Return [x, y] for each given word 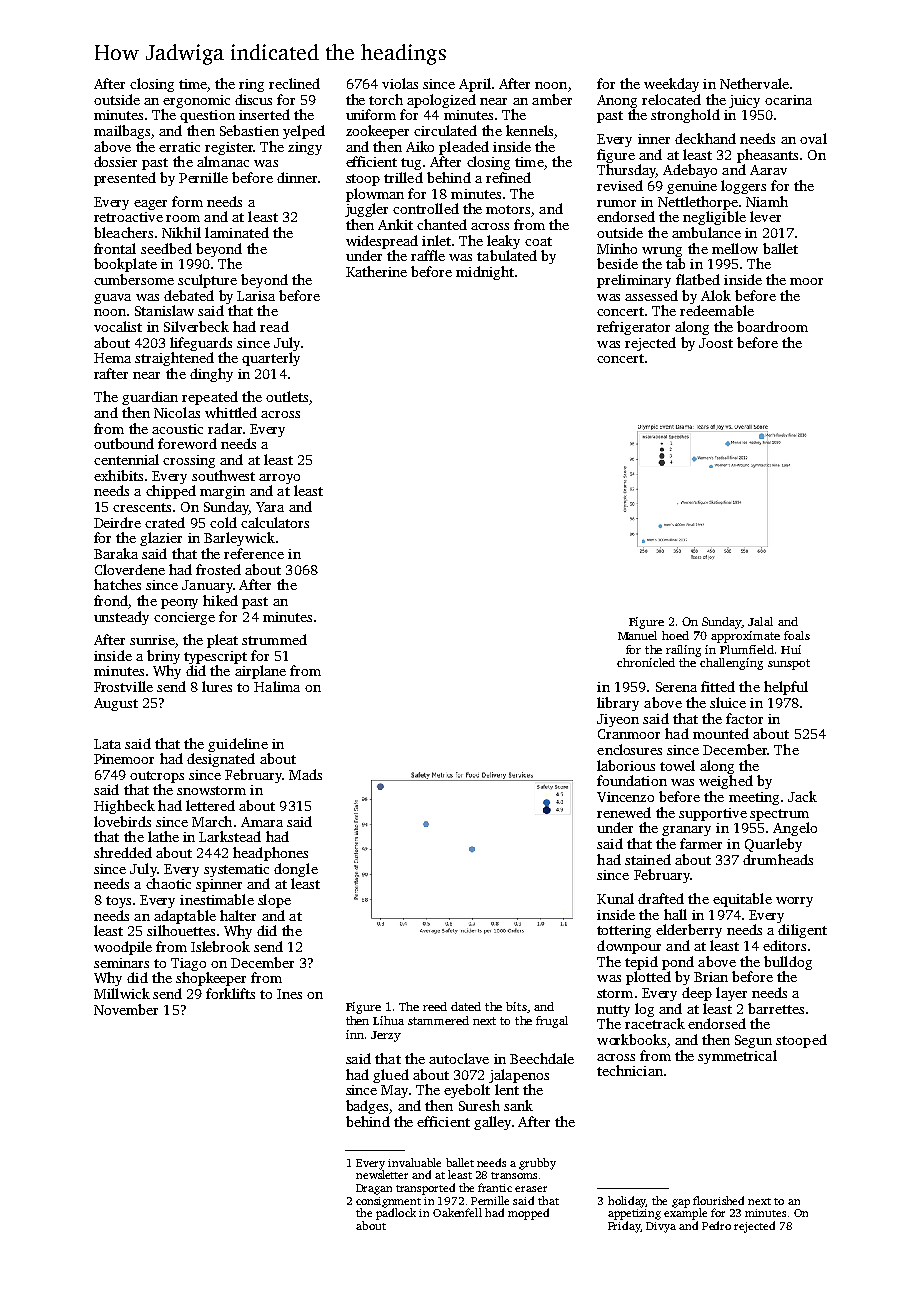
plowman [375, 195]
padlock [396, 1214]
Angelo [795, 829]
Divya [661, 1227]
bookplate [125, 265]
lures [217, 686]
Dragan [374, 1189]
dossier [115, 161]
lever [765, 216]
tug [411, 164]
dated [466, 1006]
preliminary [634, 281]
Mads [305, 774]
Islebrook [220, 946]
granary [686, 831]
